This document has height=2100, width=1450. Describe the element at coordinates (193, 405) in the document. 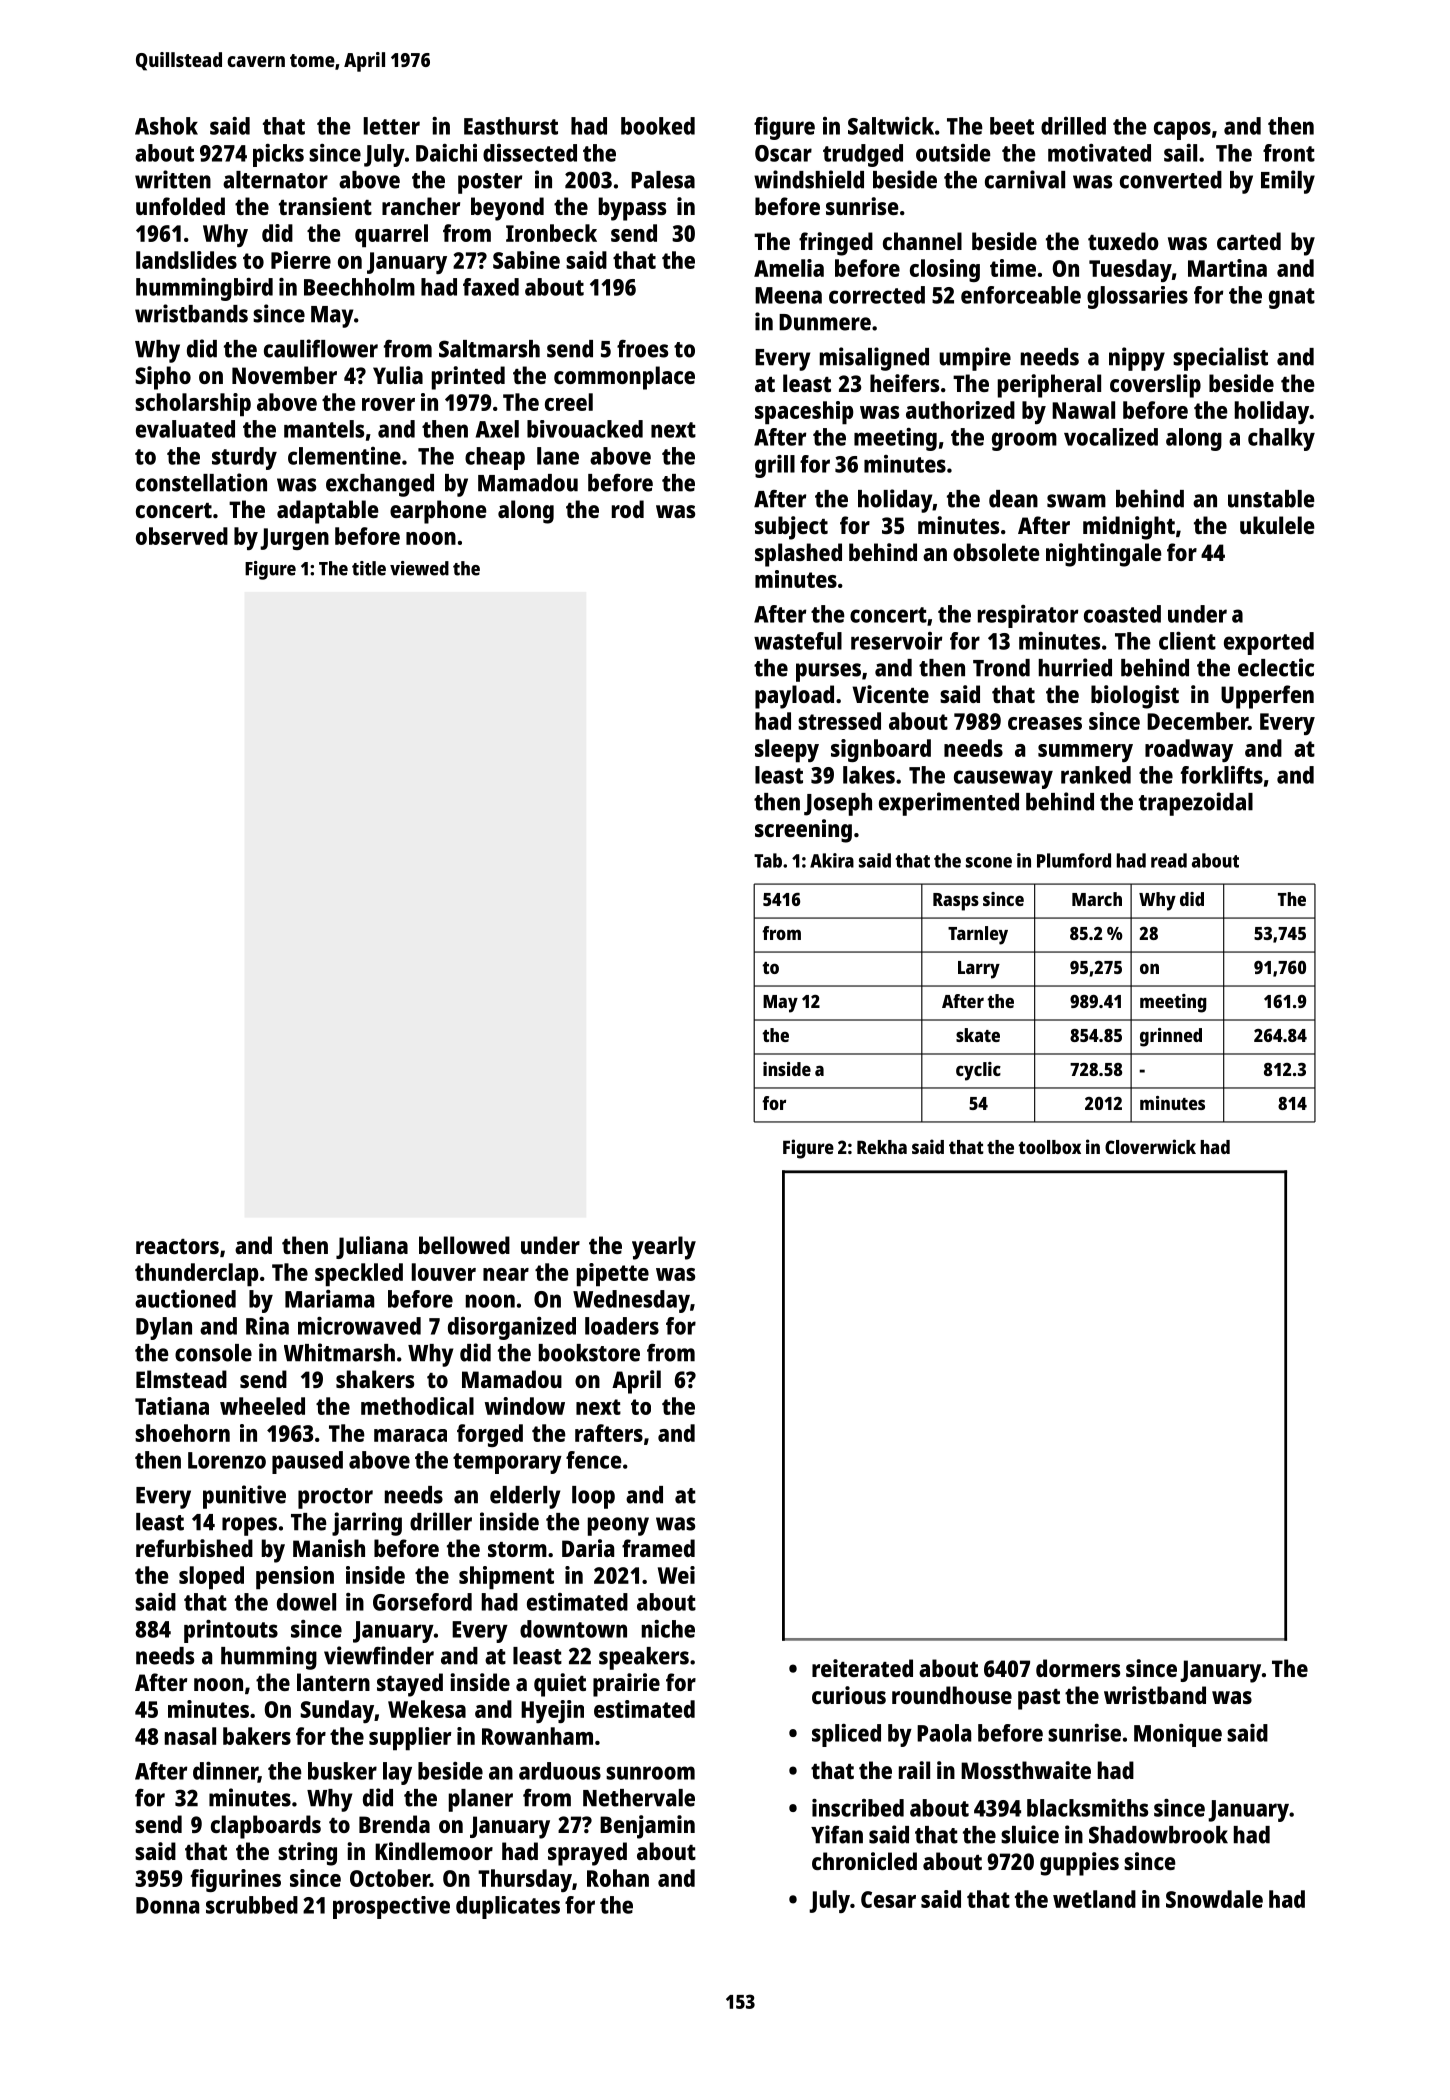

I see `scholarship` at that location.
